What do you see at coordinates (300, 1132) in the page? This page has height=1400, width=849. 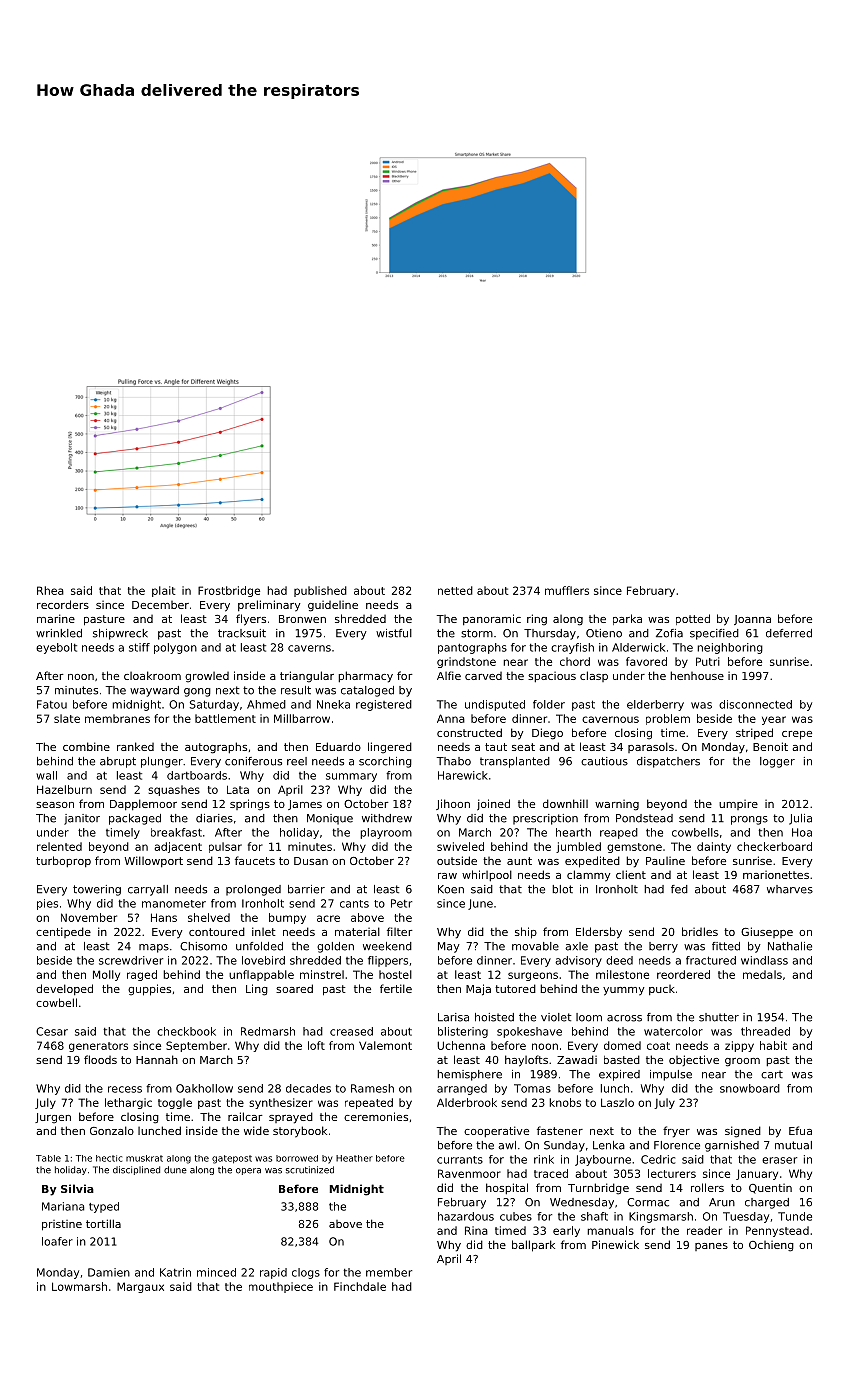 I see `storybook` at bounding box center [300, 1132].
